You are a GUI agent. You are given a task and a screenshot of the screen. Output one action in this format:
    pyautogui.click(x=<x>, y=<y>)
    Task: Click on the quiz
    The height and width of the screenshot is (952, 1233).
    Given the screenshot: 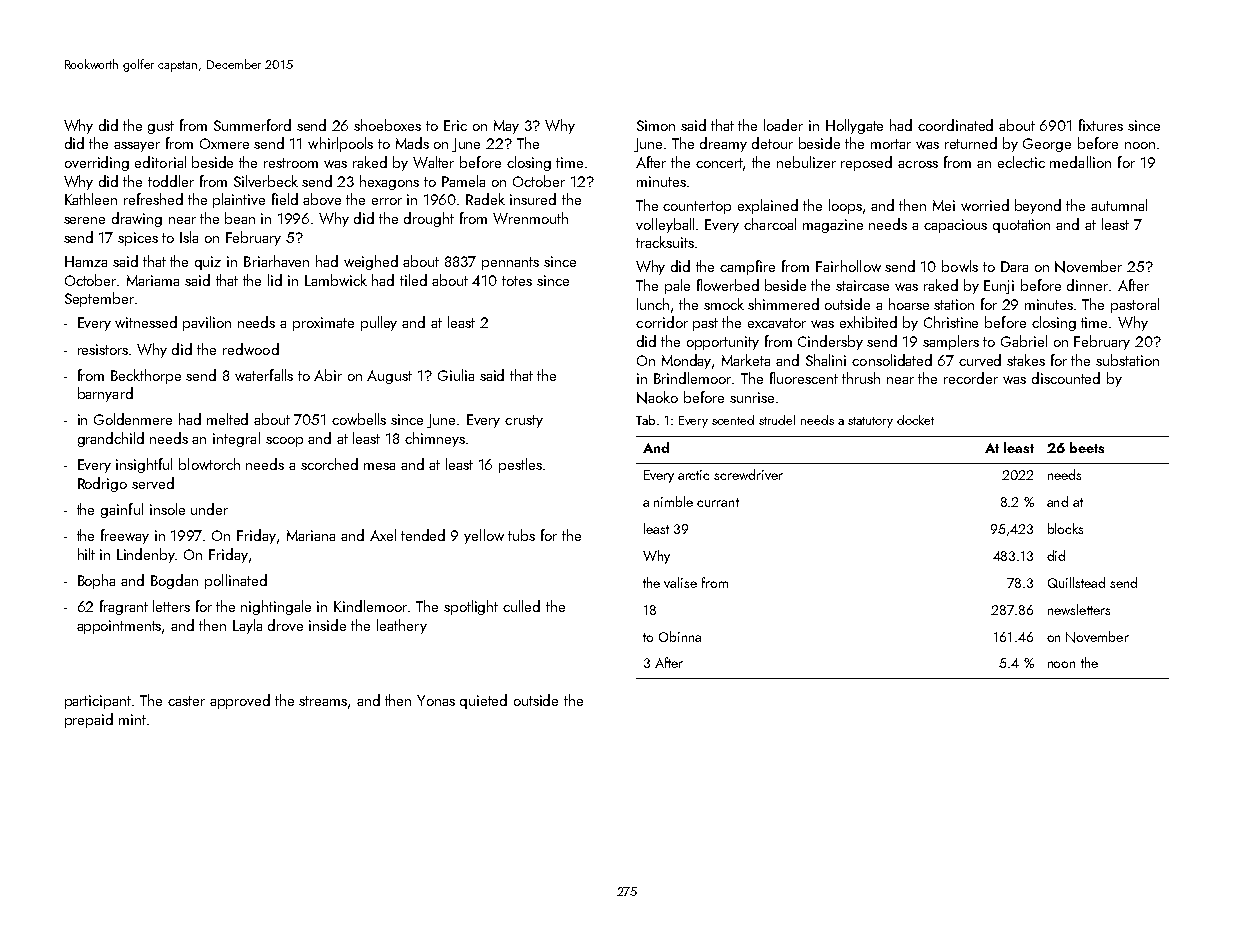 What is the action you would take?
    pyautogui.click(x=208, y=263)
